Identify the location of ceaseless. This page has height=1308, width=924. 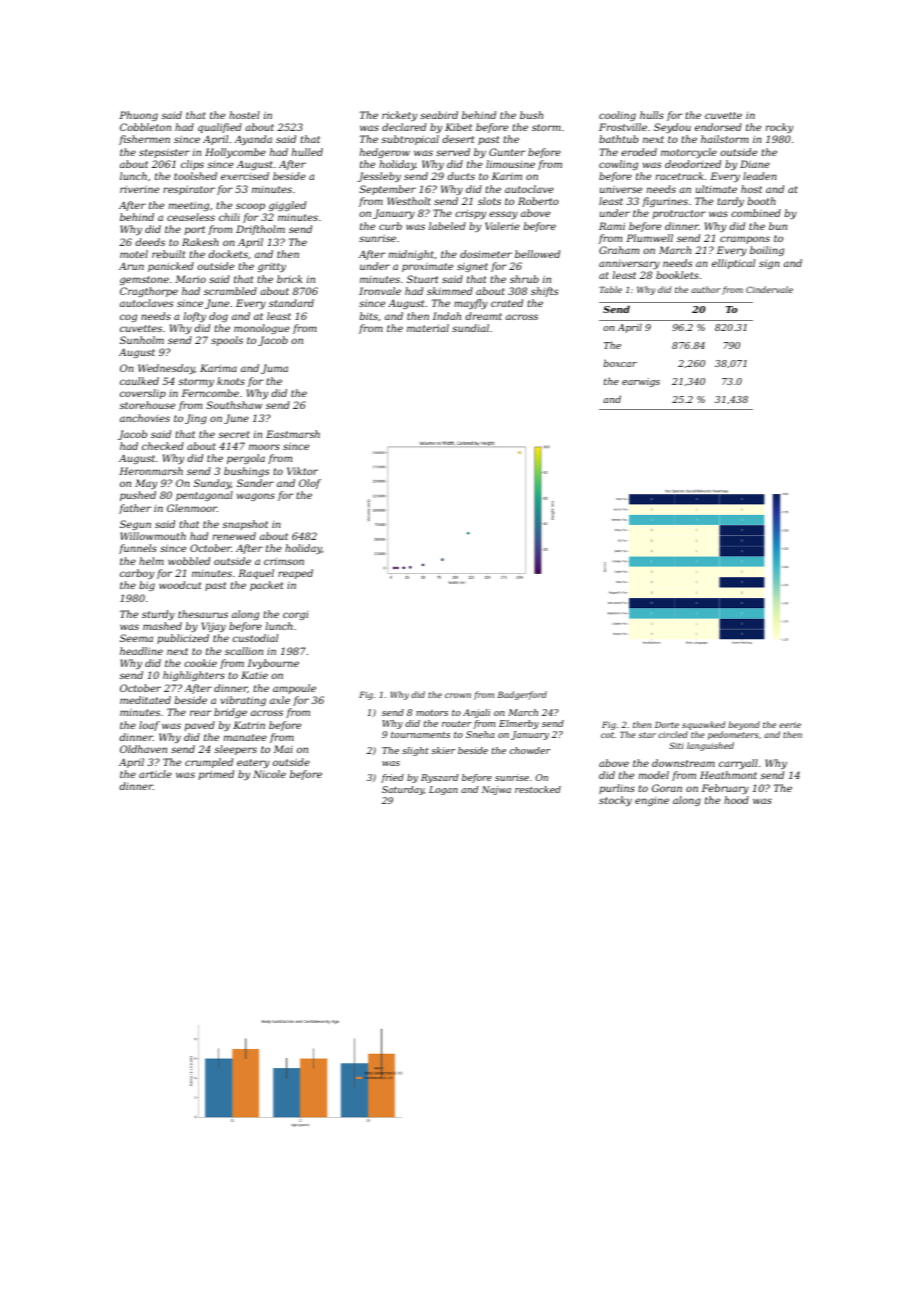
(191, 217).
